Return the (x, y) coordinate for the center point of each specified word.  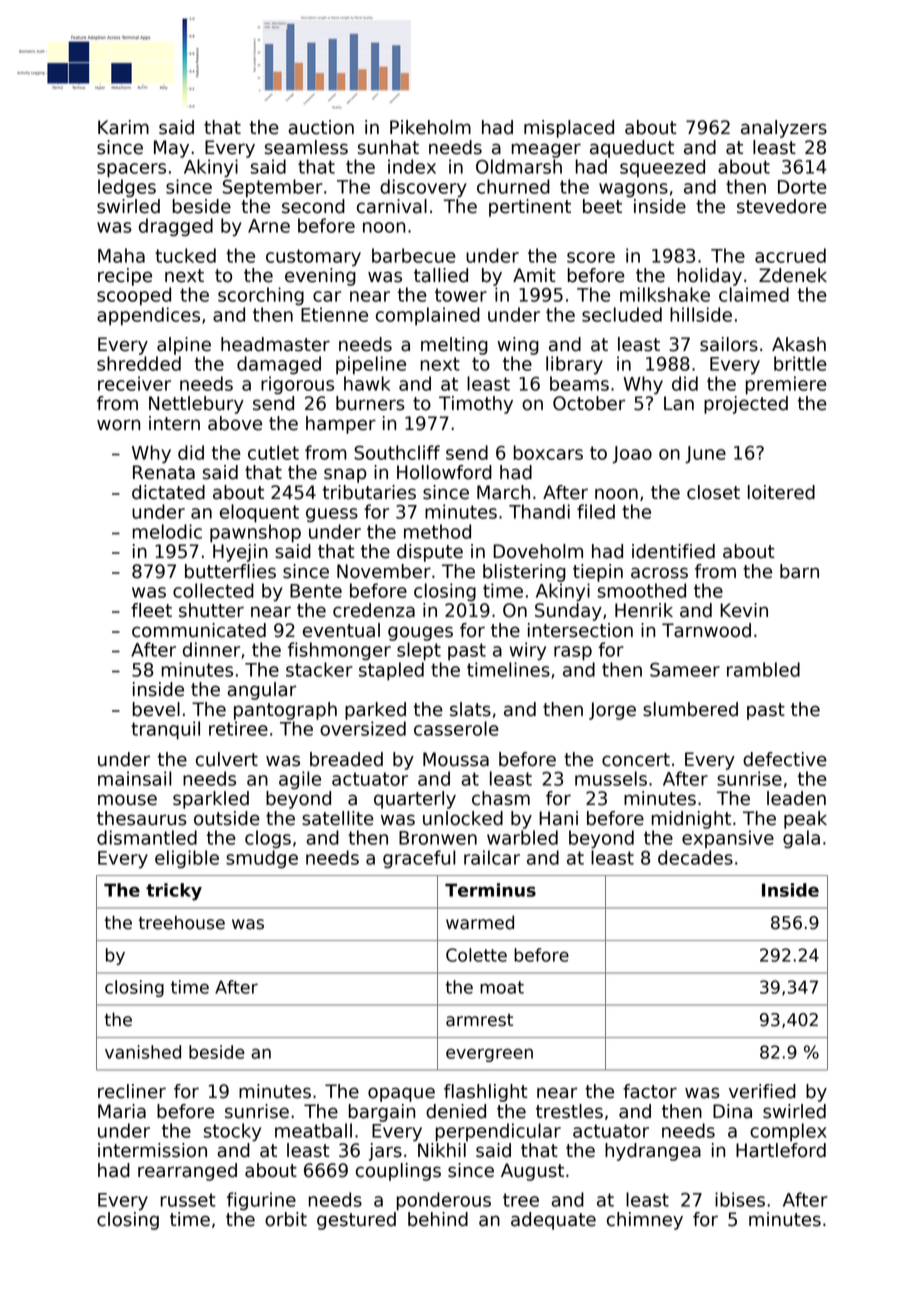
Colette (476, 955)
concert (636, 760)
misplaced (569, 129)
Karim (123, 127)
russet (188, 1200)
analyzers (784, 129)
